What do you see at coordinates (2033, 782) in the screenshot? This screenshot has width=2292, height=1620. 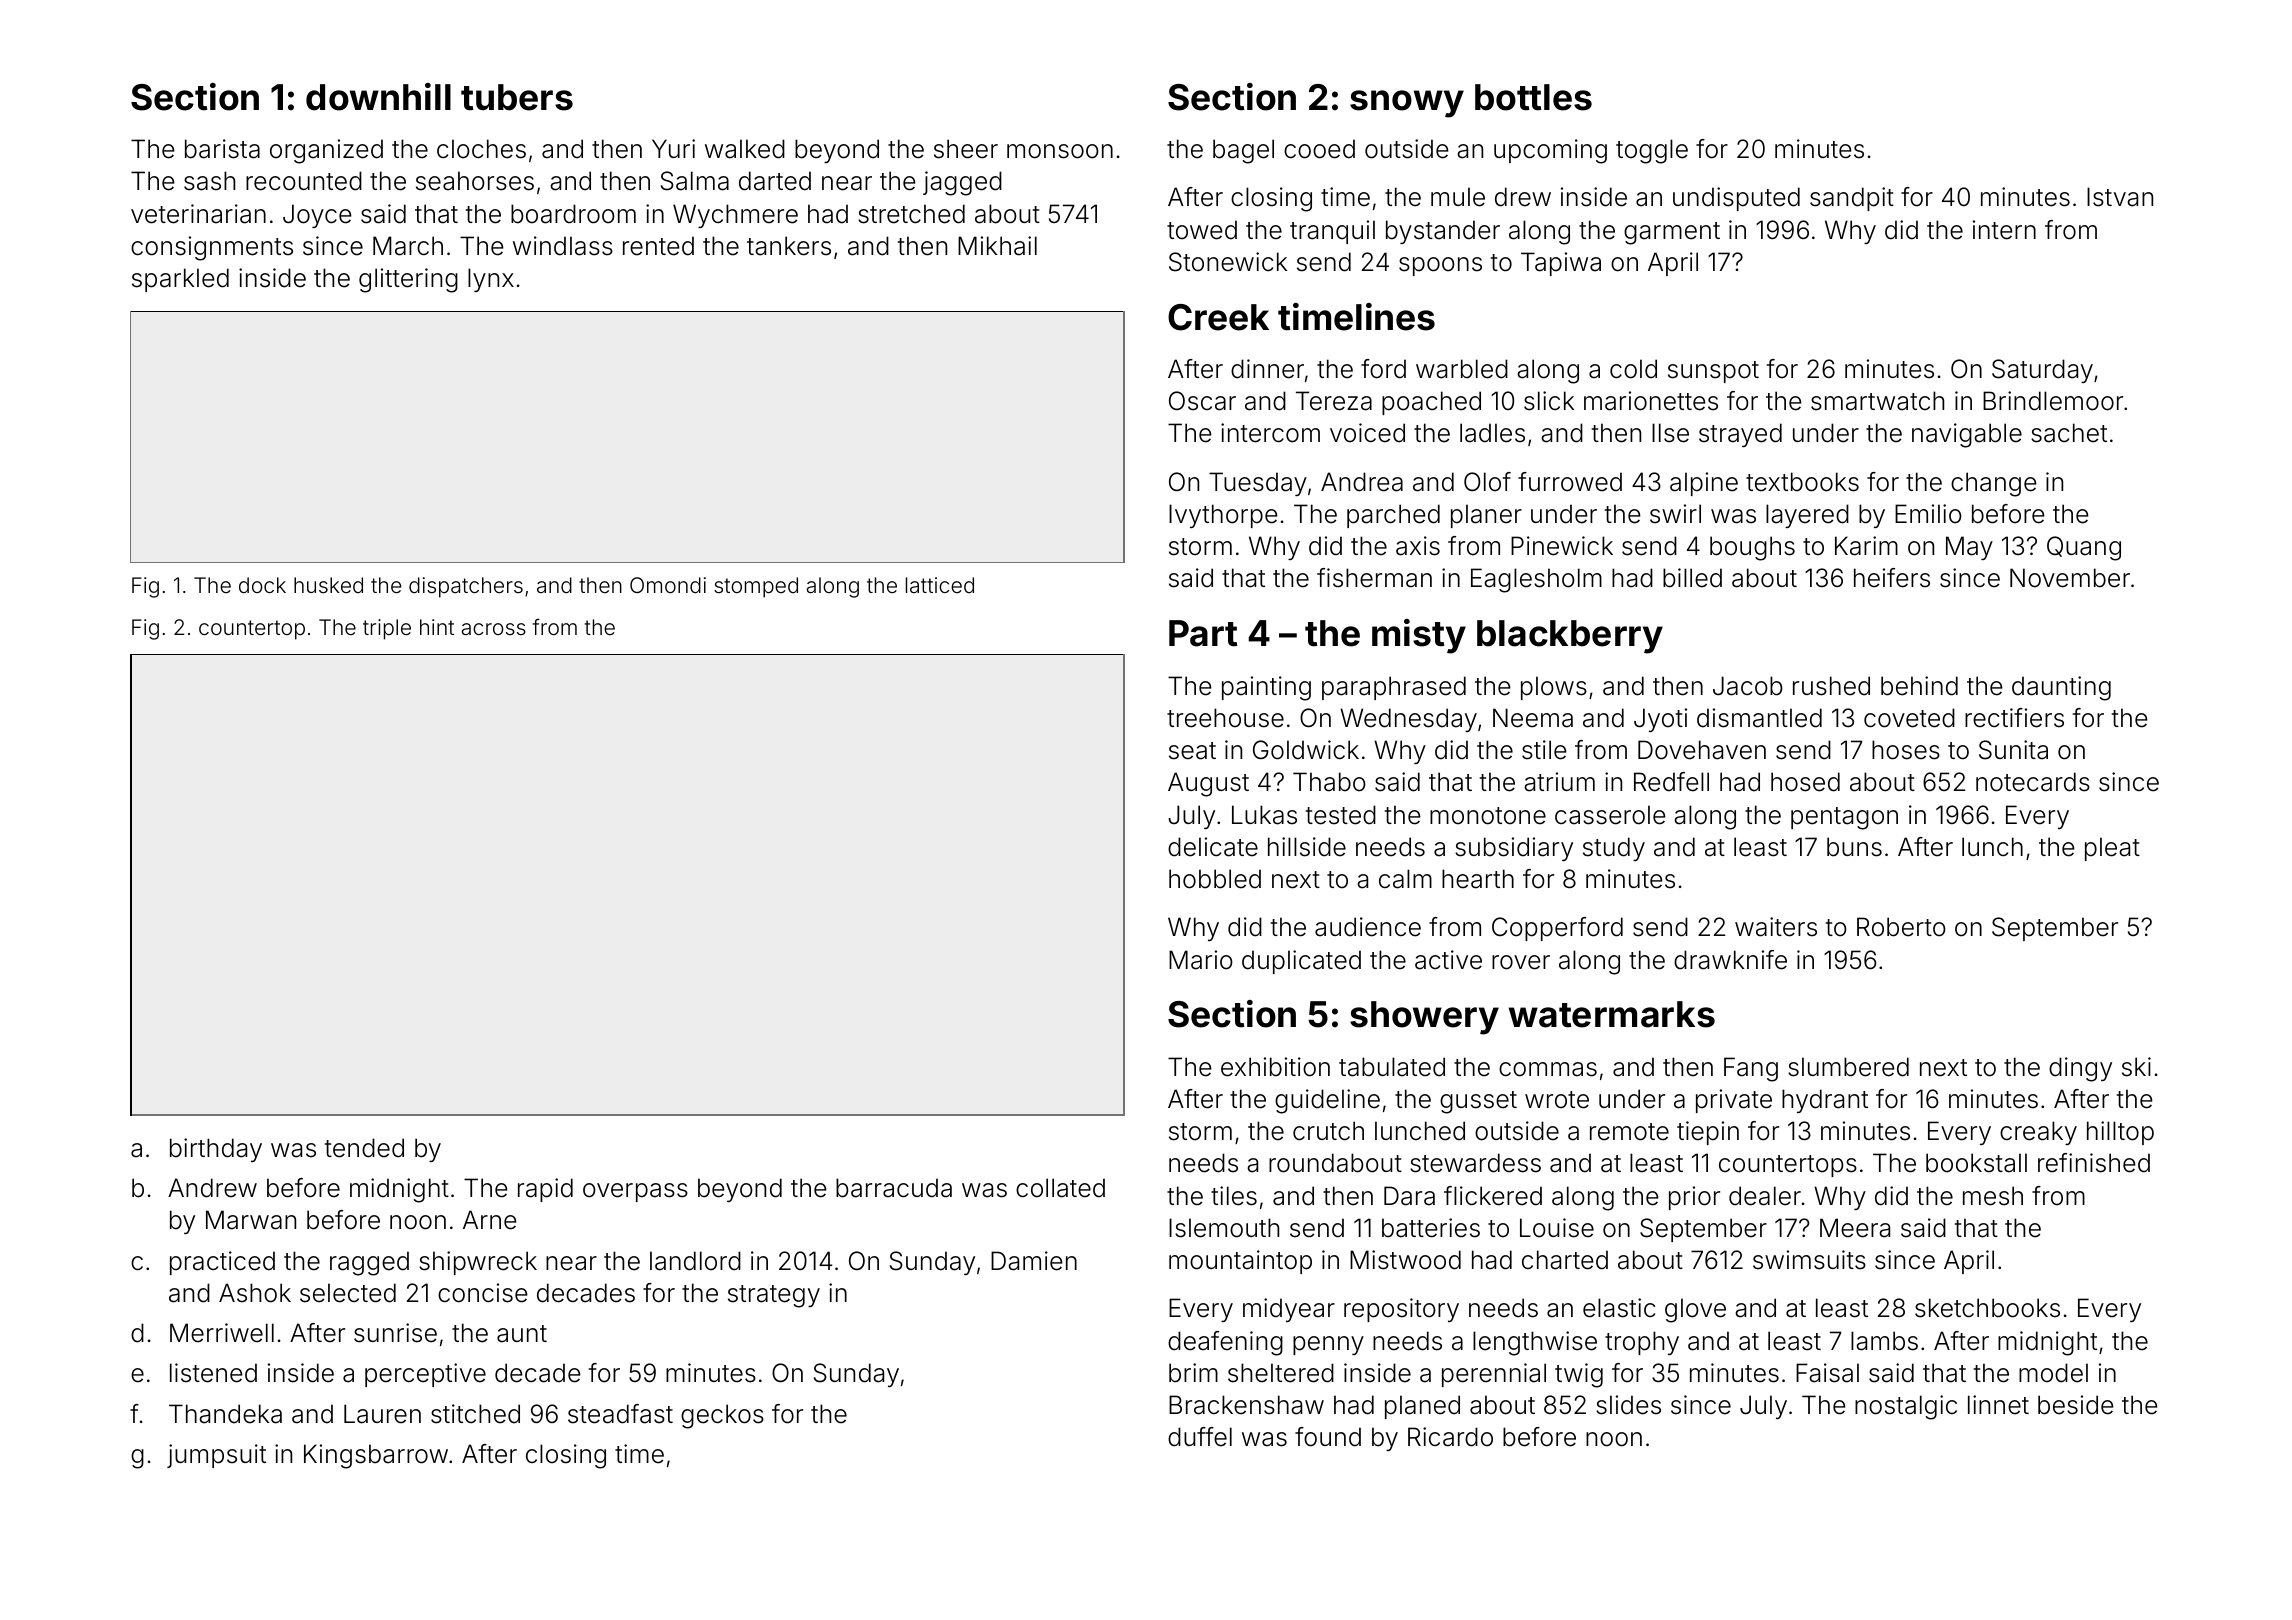 I see `notecards` at bounding box center [2033, 782].
